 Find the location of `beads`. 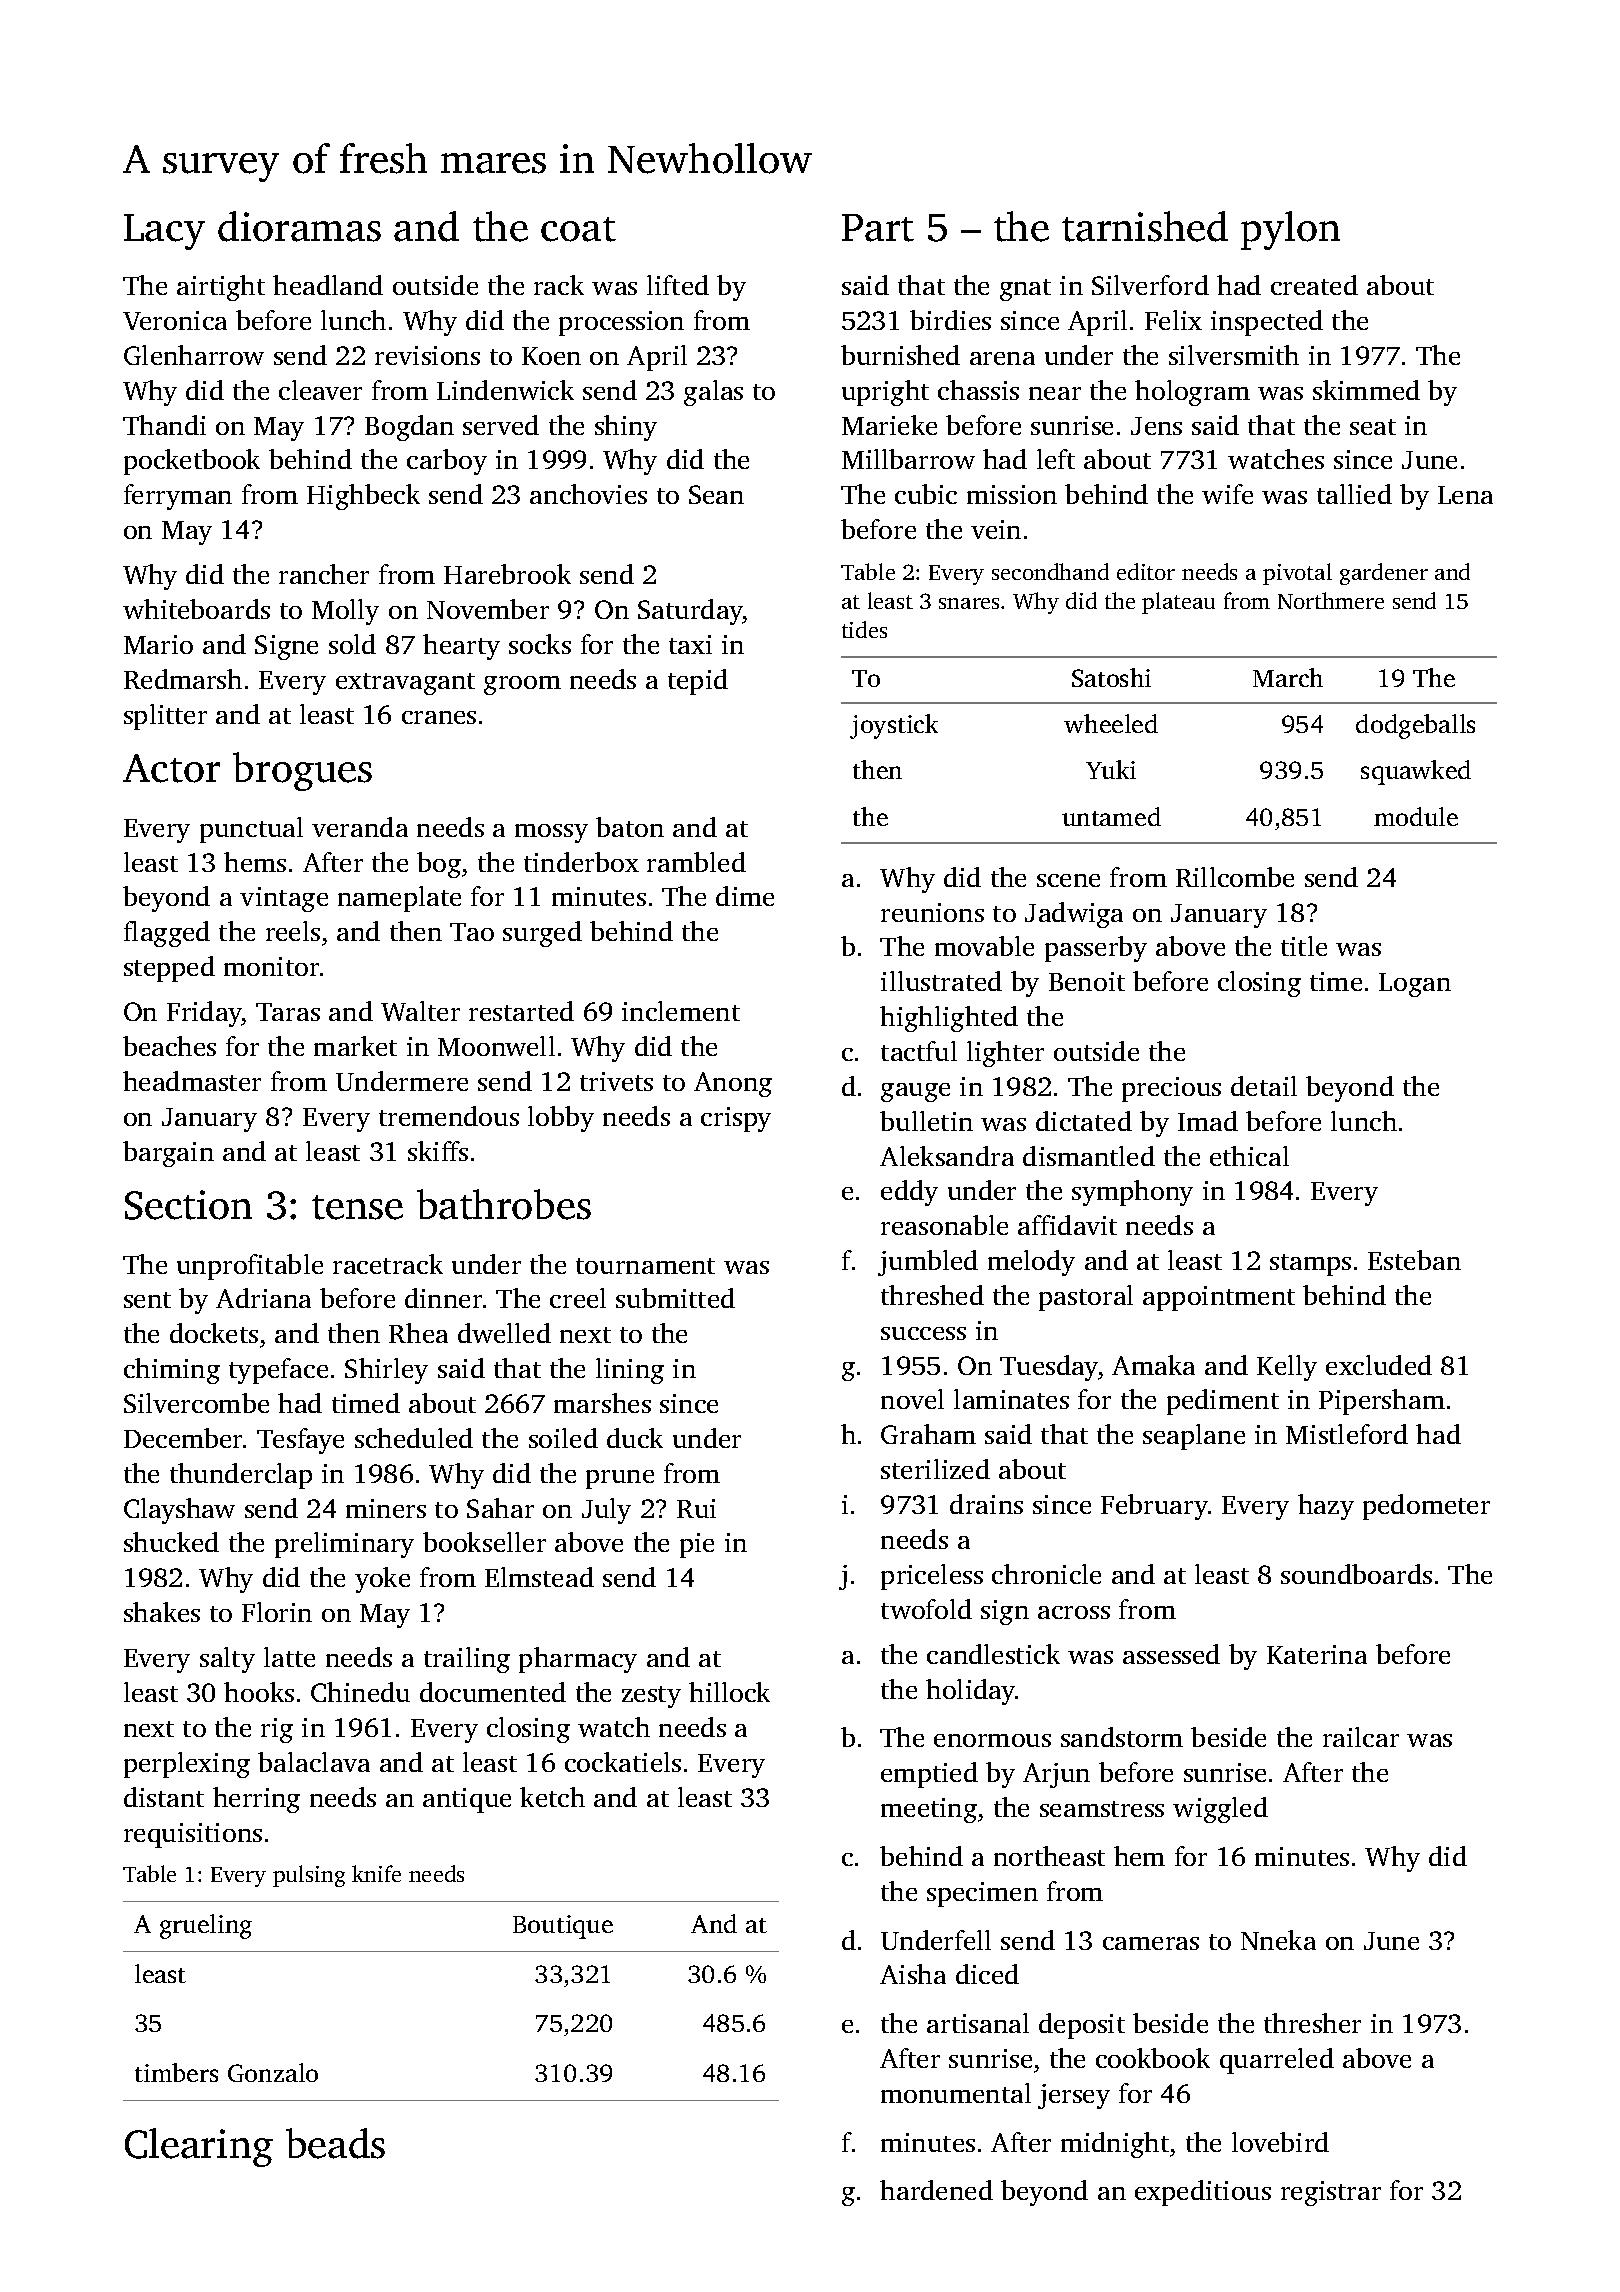

beads is located at coordinates (335, 2143).
